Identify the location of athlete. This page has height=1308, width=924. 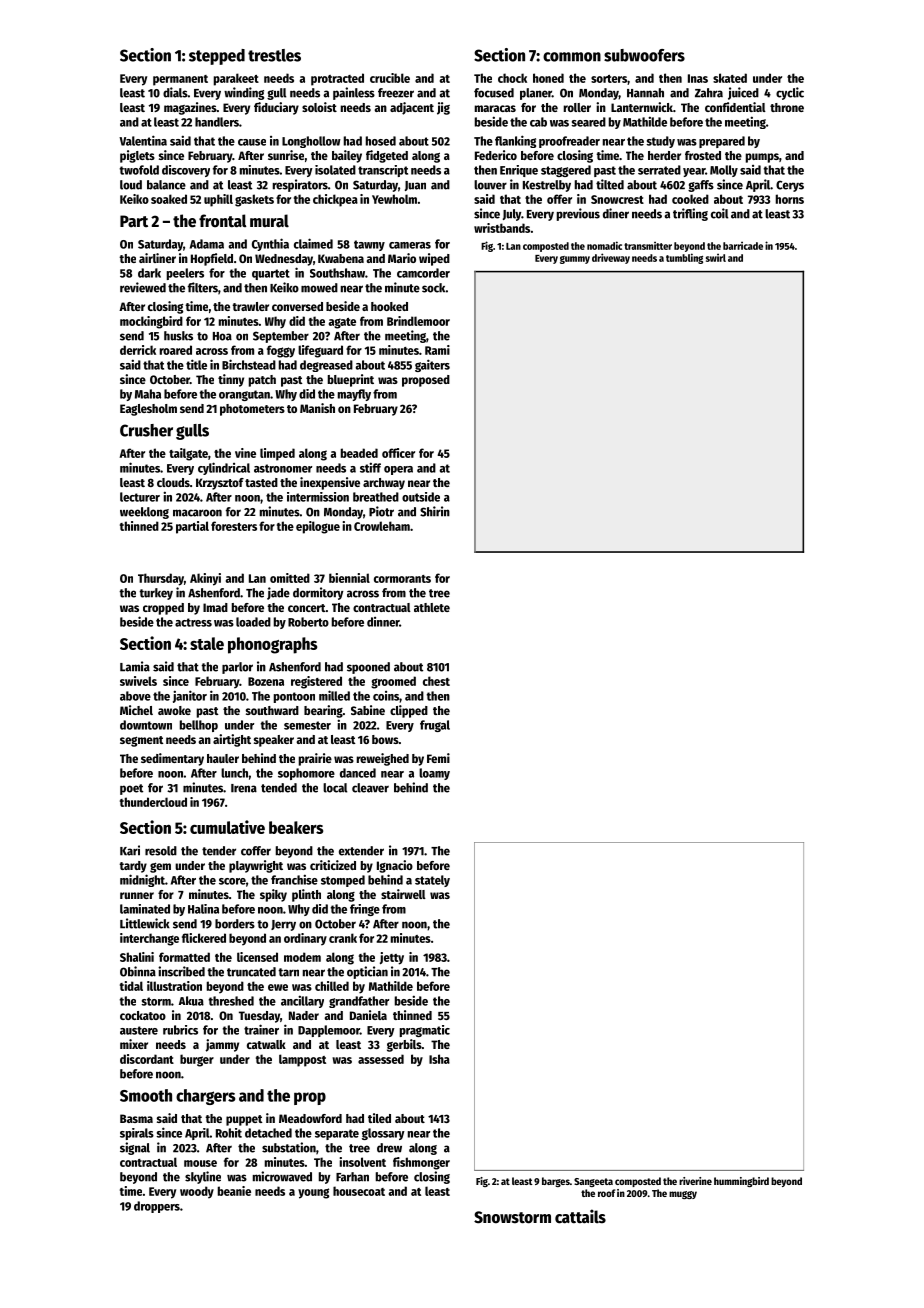
(432, 607).
